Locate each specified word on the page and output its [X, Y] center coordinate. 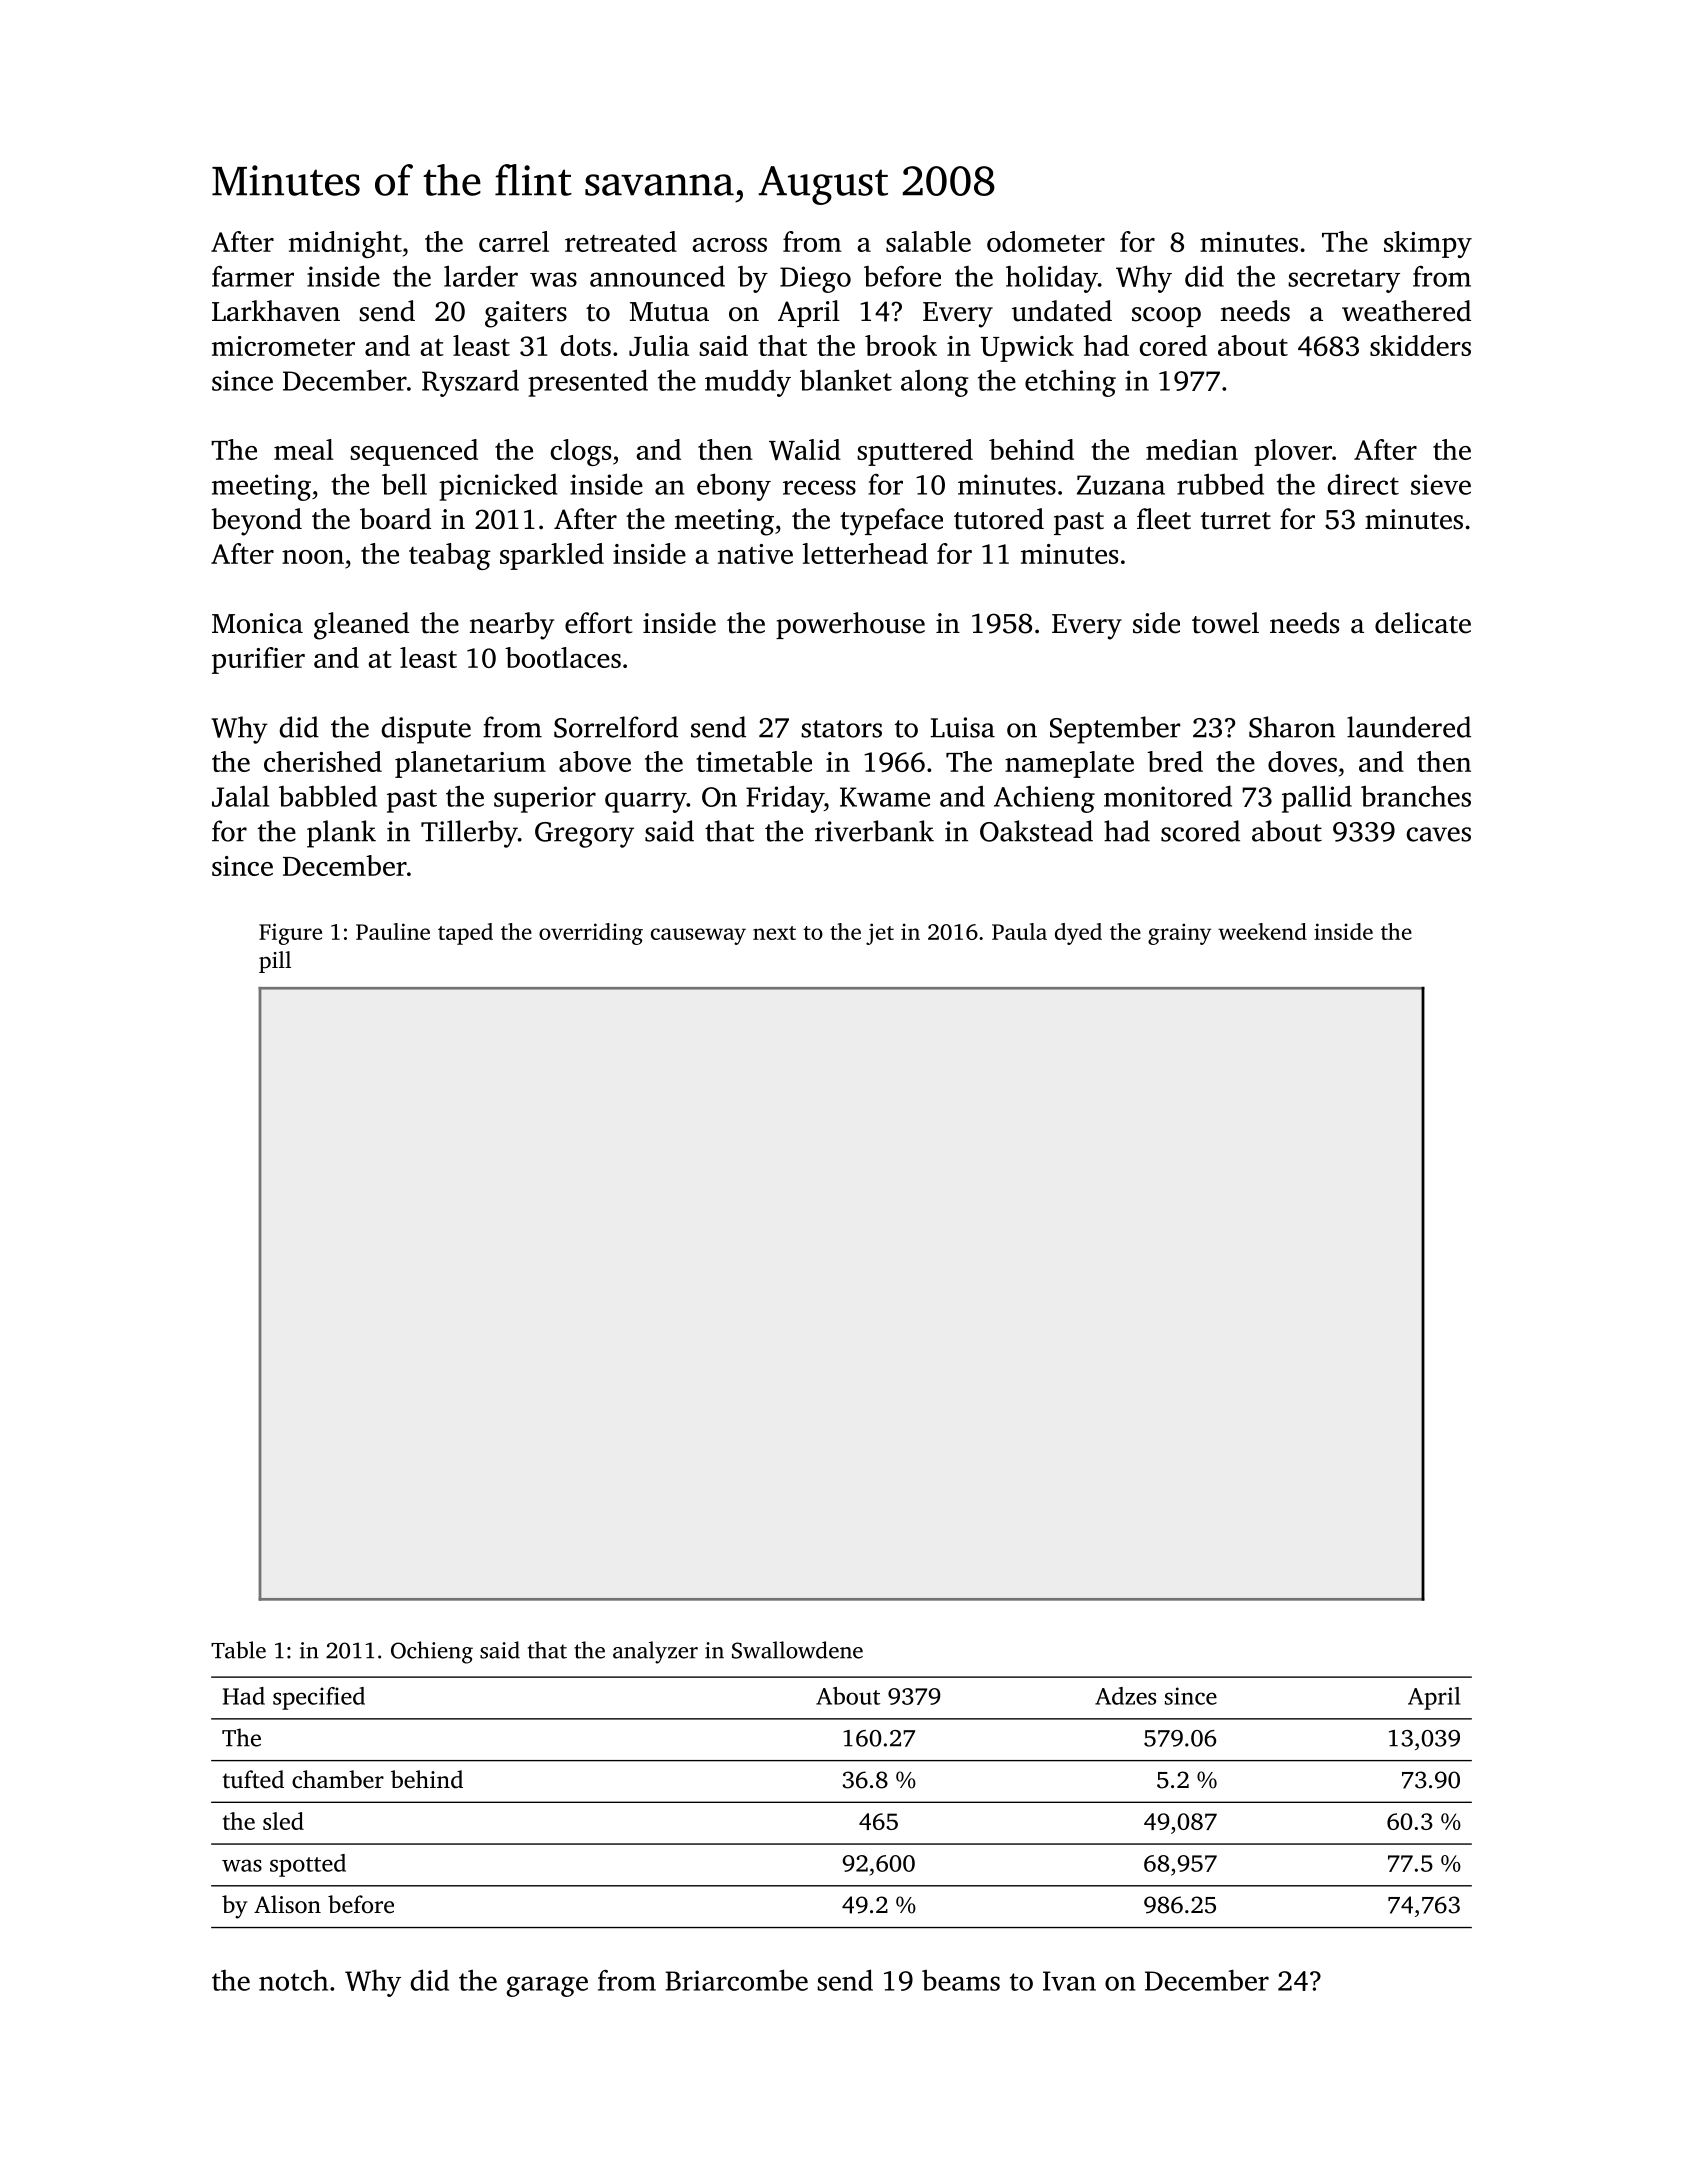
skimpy [1428, 244]
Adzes [1125, 1696]
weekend [1262, 931]
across [729, 245]
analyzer [655, 1652]
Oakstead [1036, 831]
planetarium [470, 764]
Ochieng [432, 1652]
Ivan [1069, 1981]
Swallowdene [797, 1650]
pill [275, 962]
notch [293, 1980]
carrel [514, 241]
